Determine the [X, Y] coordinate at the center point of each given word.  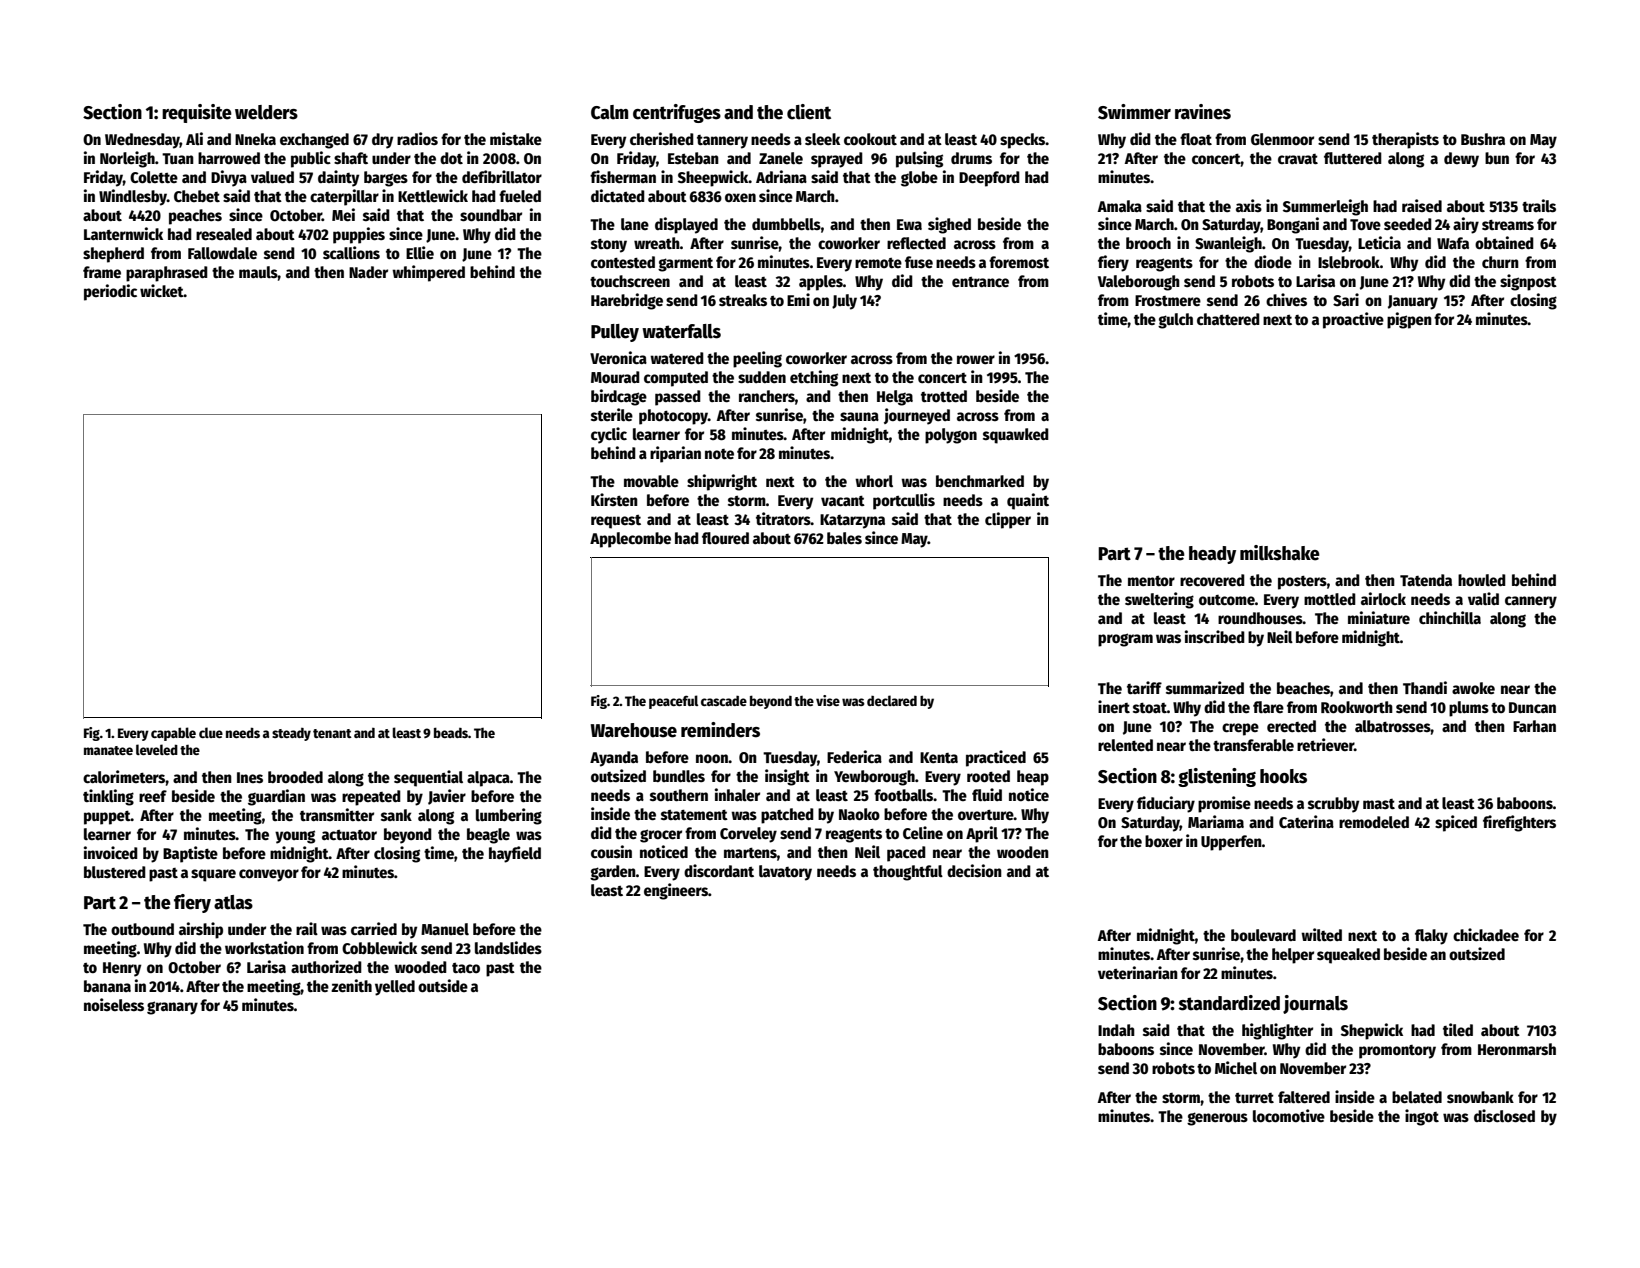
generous [1217, 1119]
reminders [720, 730]
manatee [108, 750]
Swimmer [1134, 112]
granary [172, 1008]
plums [1469, 709]
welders [266, 112]
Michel [1236, 1067]
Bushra [1483, 139]
